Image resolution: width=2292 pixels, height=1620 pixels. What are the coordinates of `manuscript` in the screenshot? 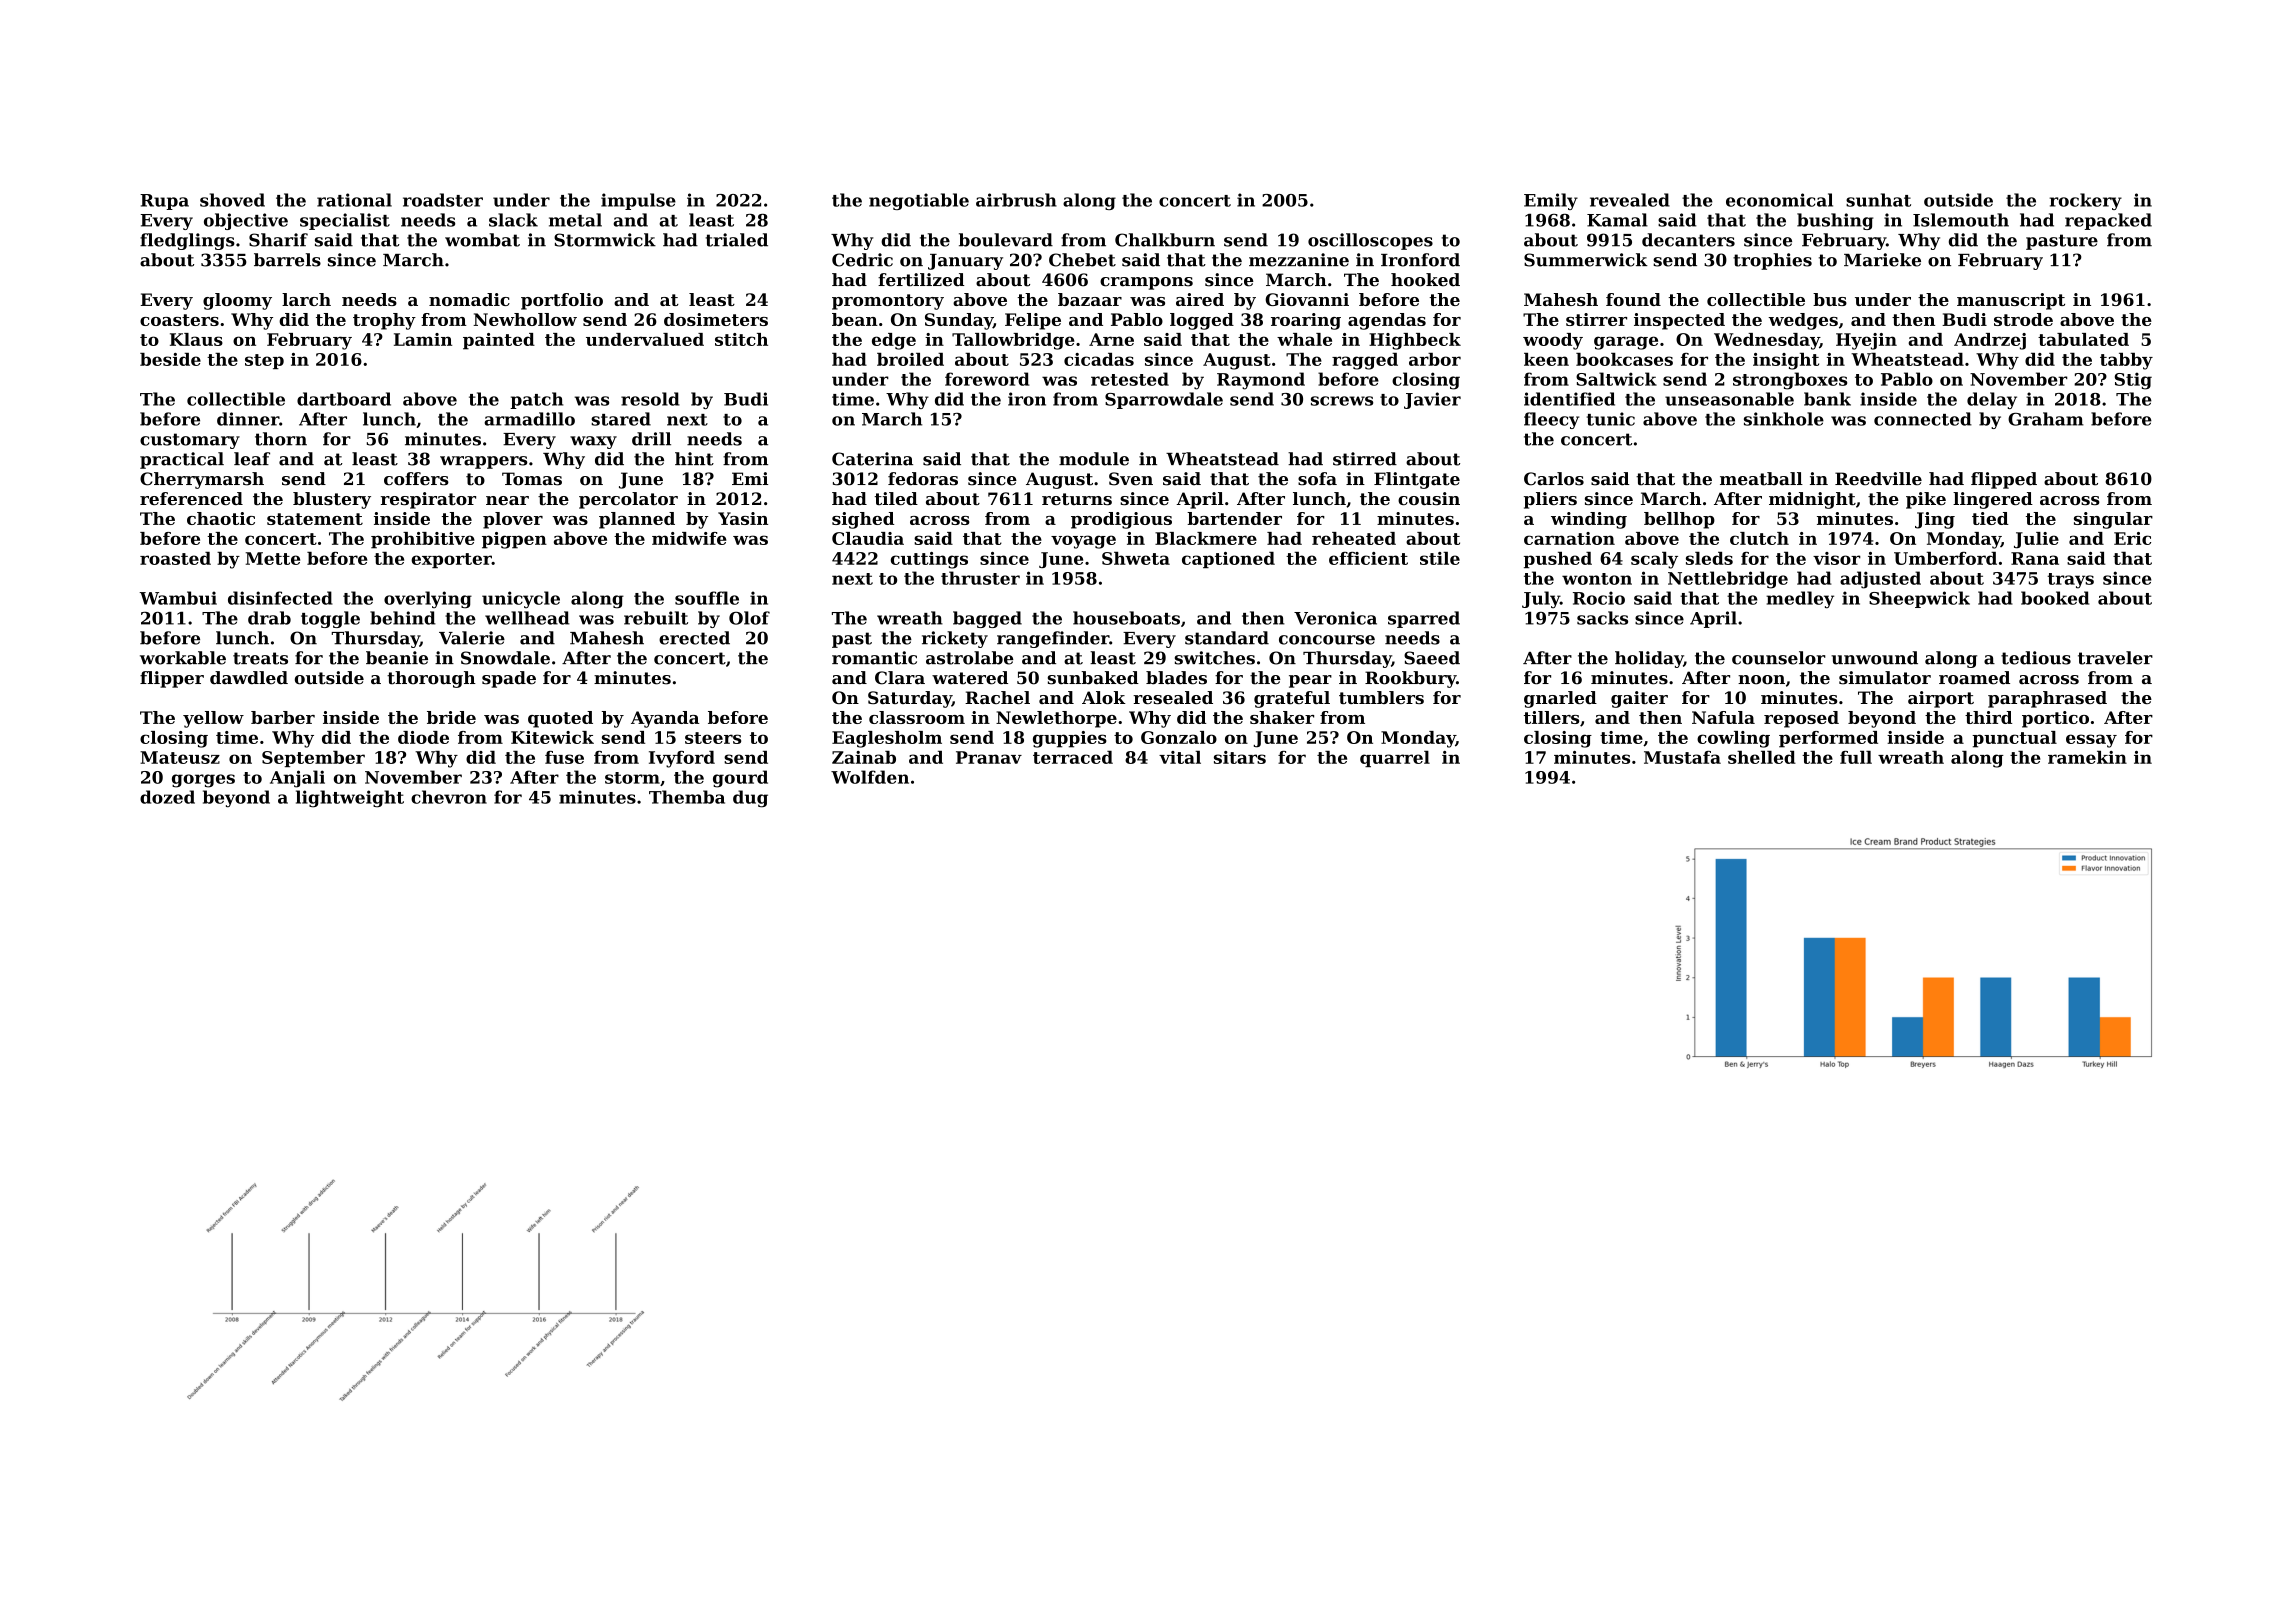 It's located at (2011, 301).
